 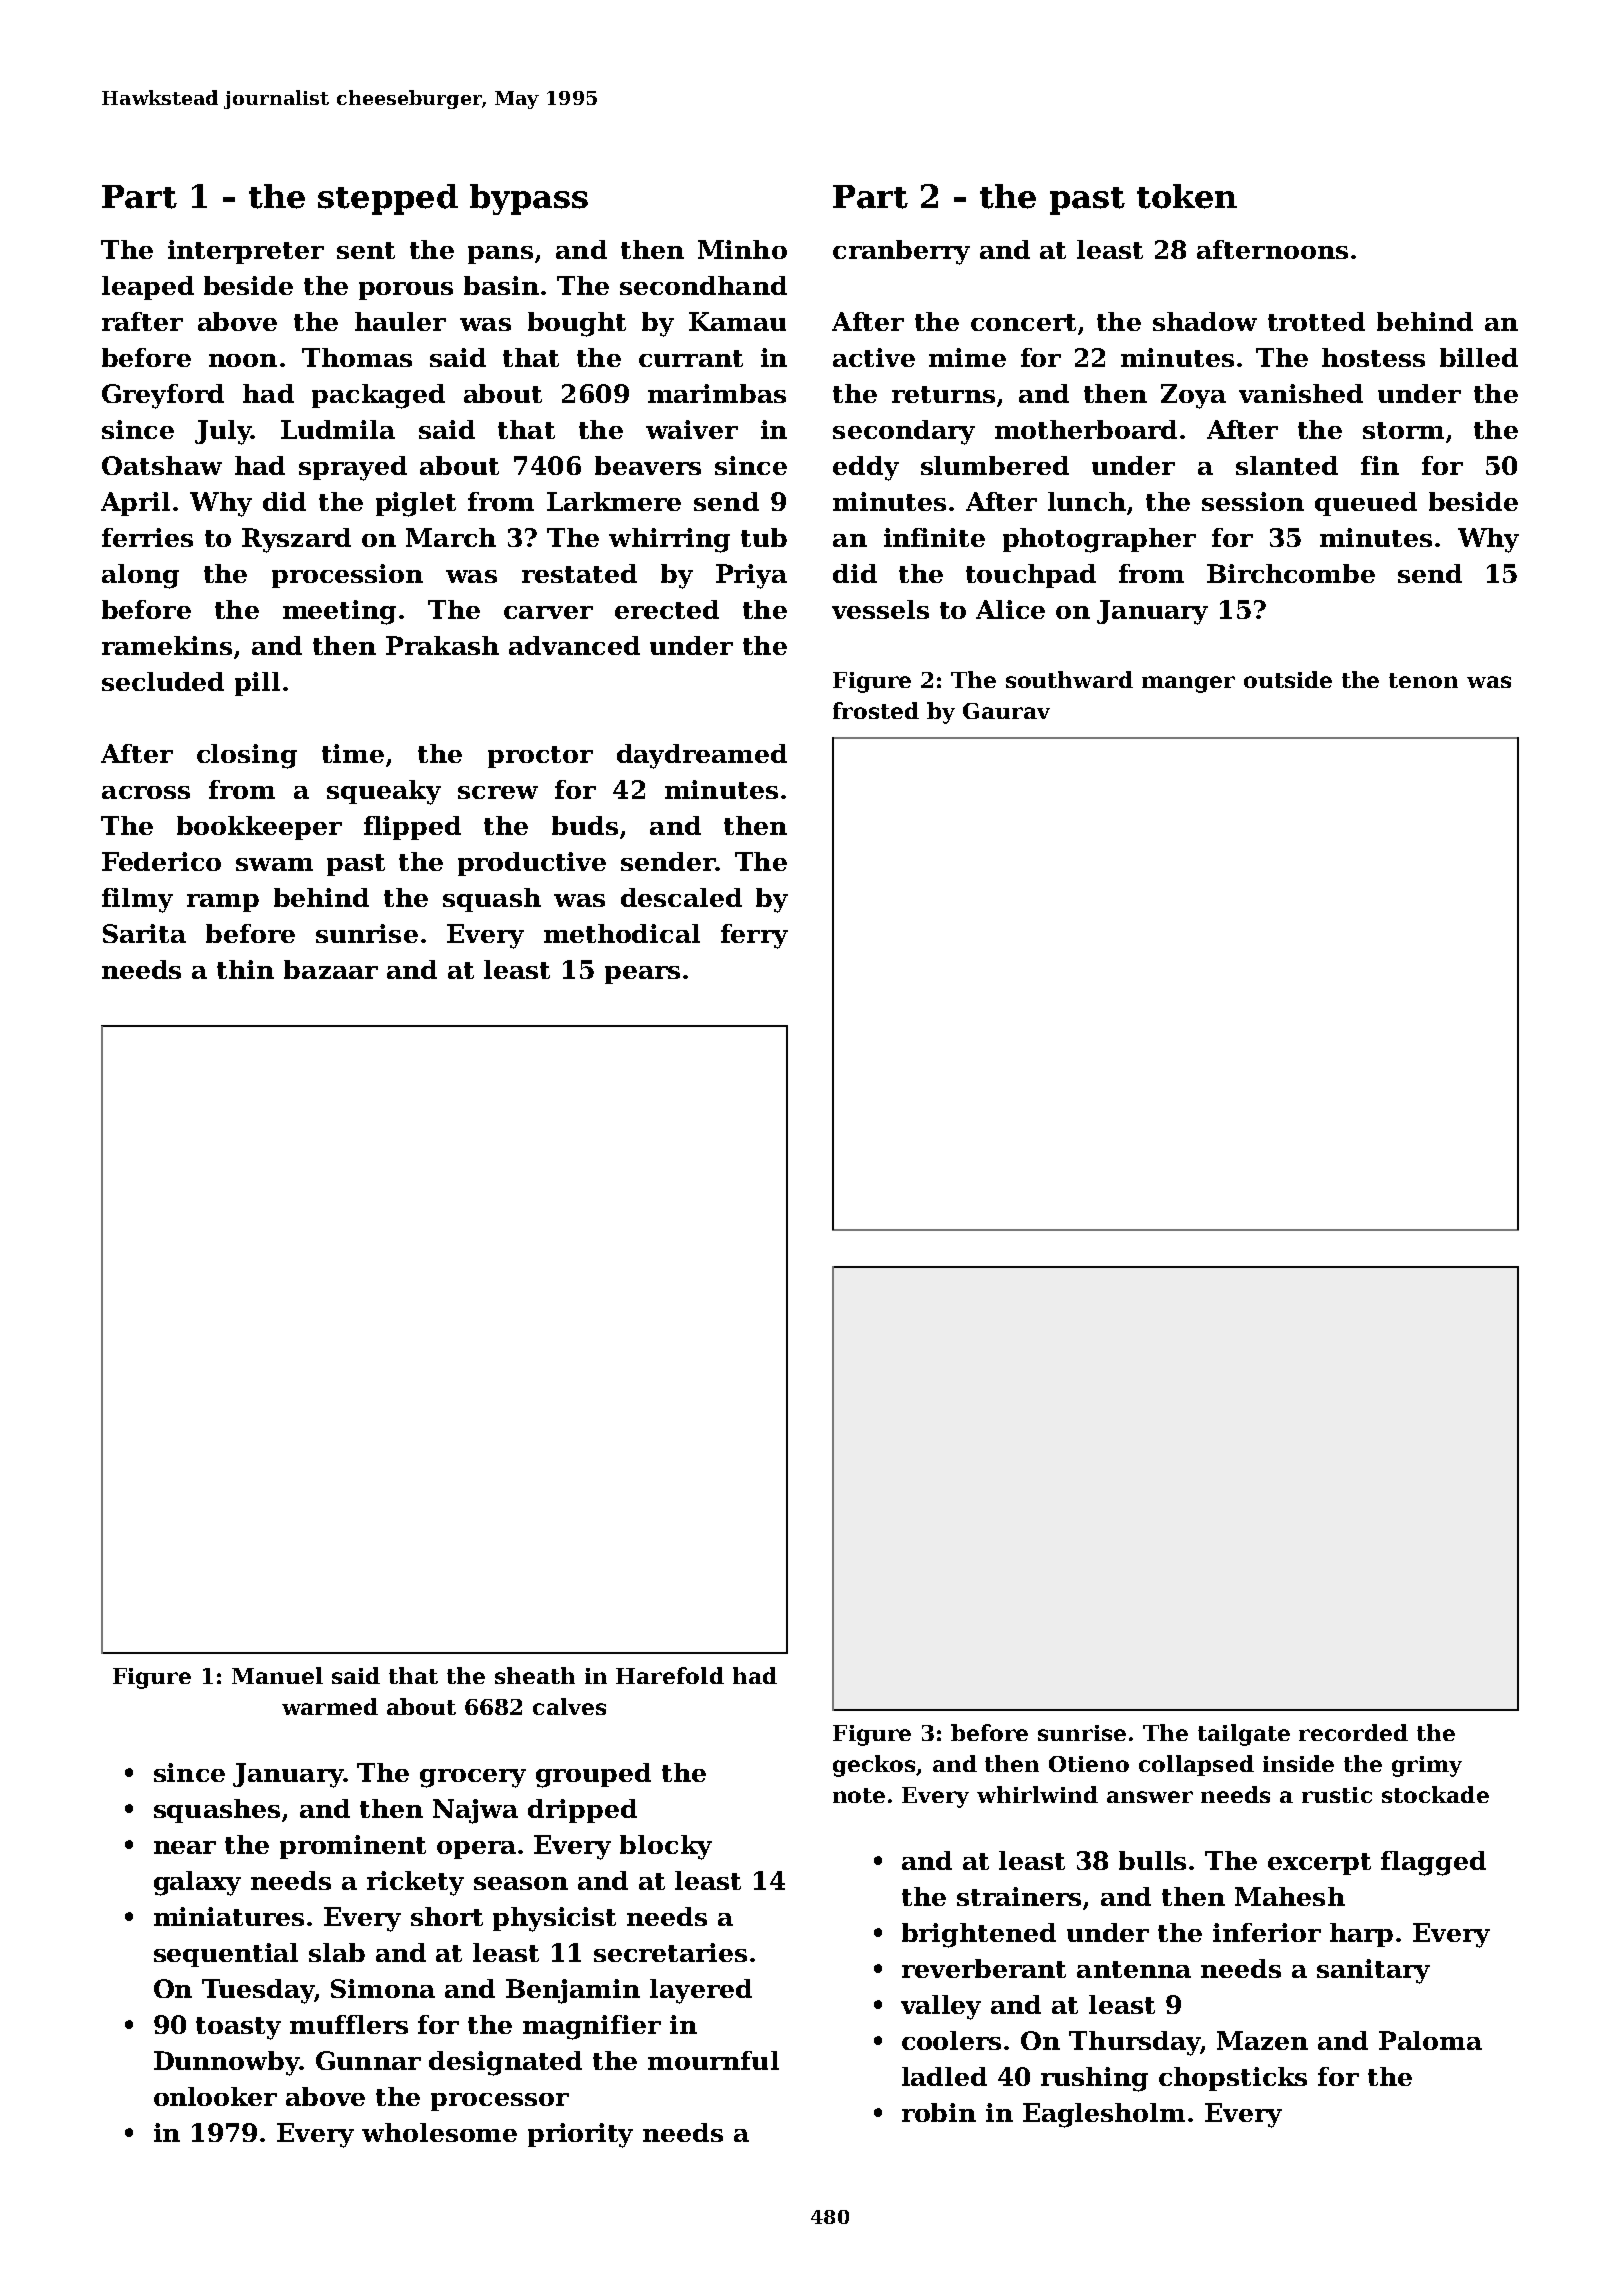 I want to click on geckos, so click(x=875, y=1766).
